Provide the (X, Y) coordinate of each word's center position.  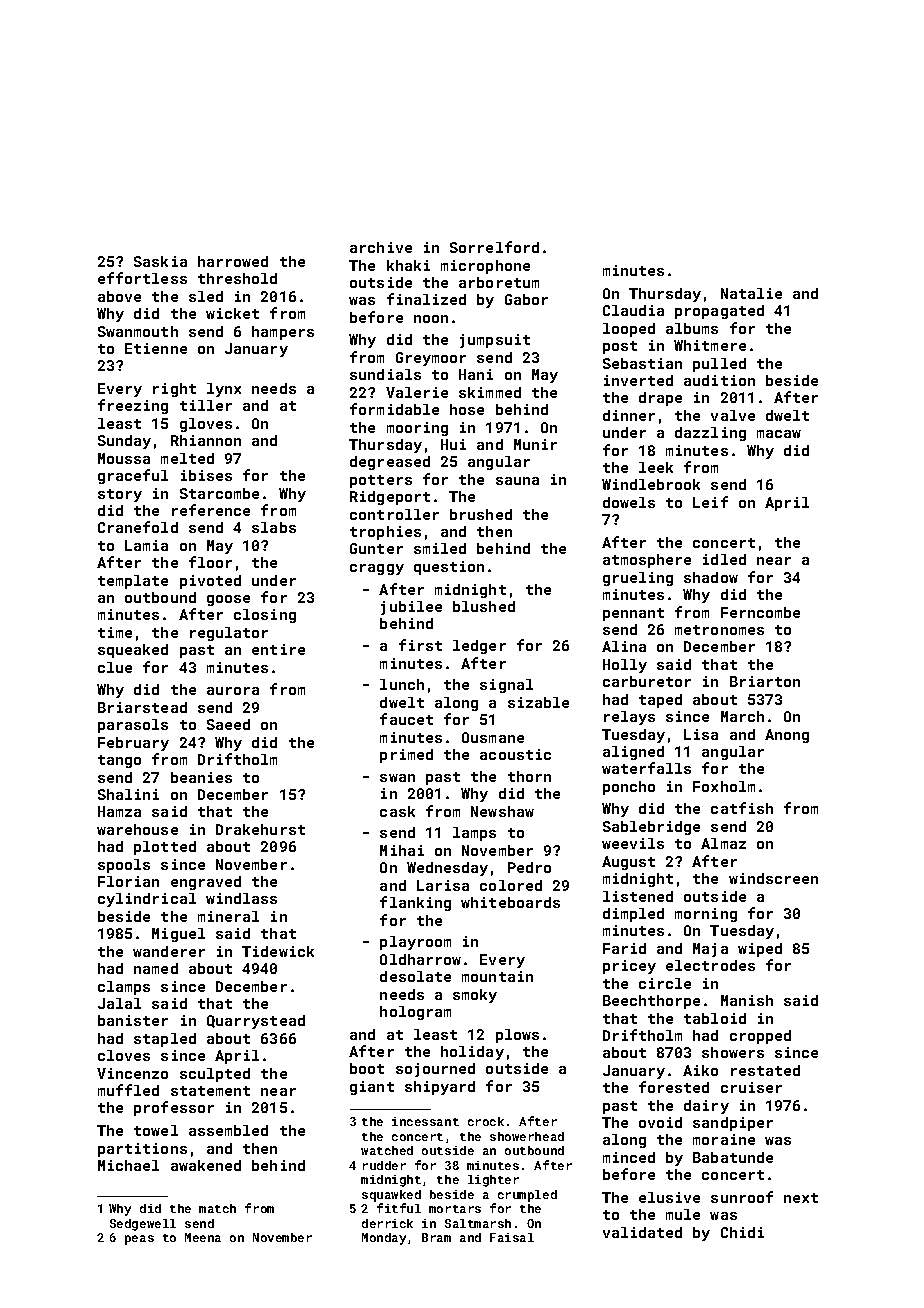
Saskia (160, 261)
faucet (406, 719)
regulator (229, 634)
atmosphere (647, 561)
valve (733, 415)
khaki (408, 265)
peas (139, 1240)
